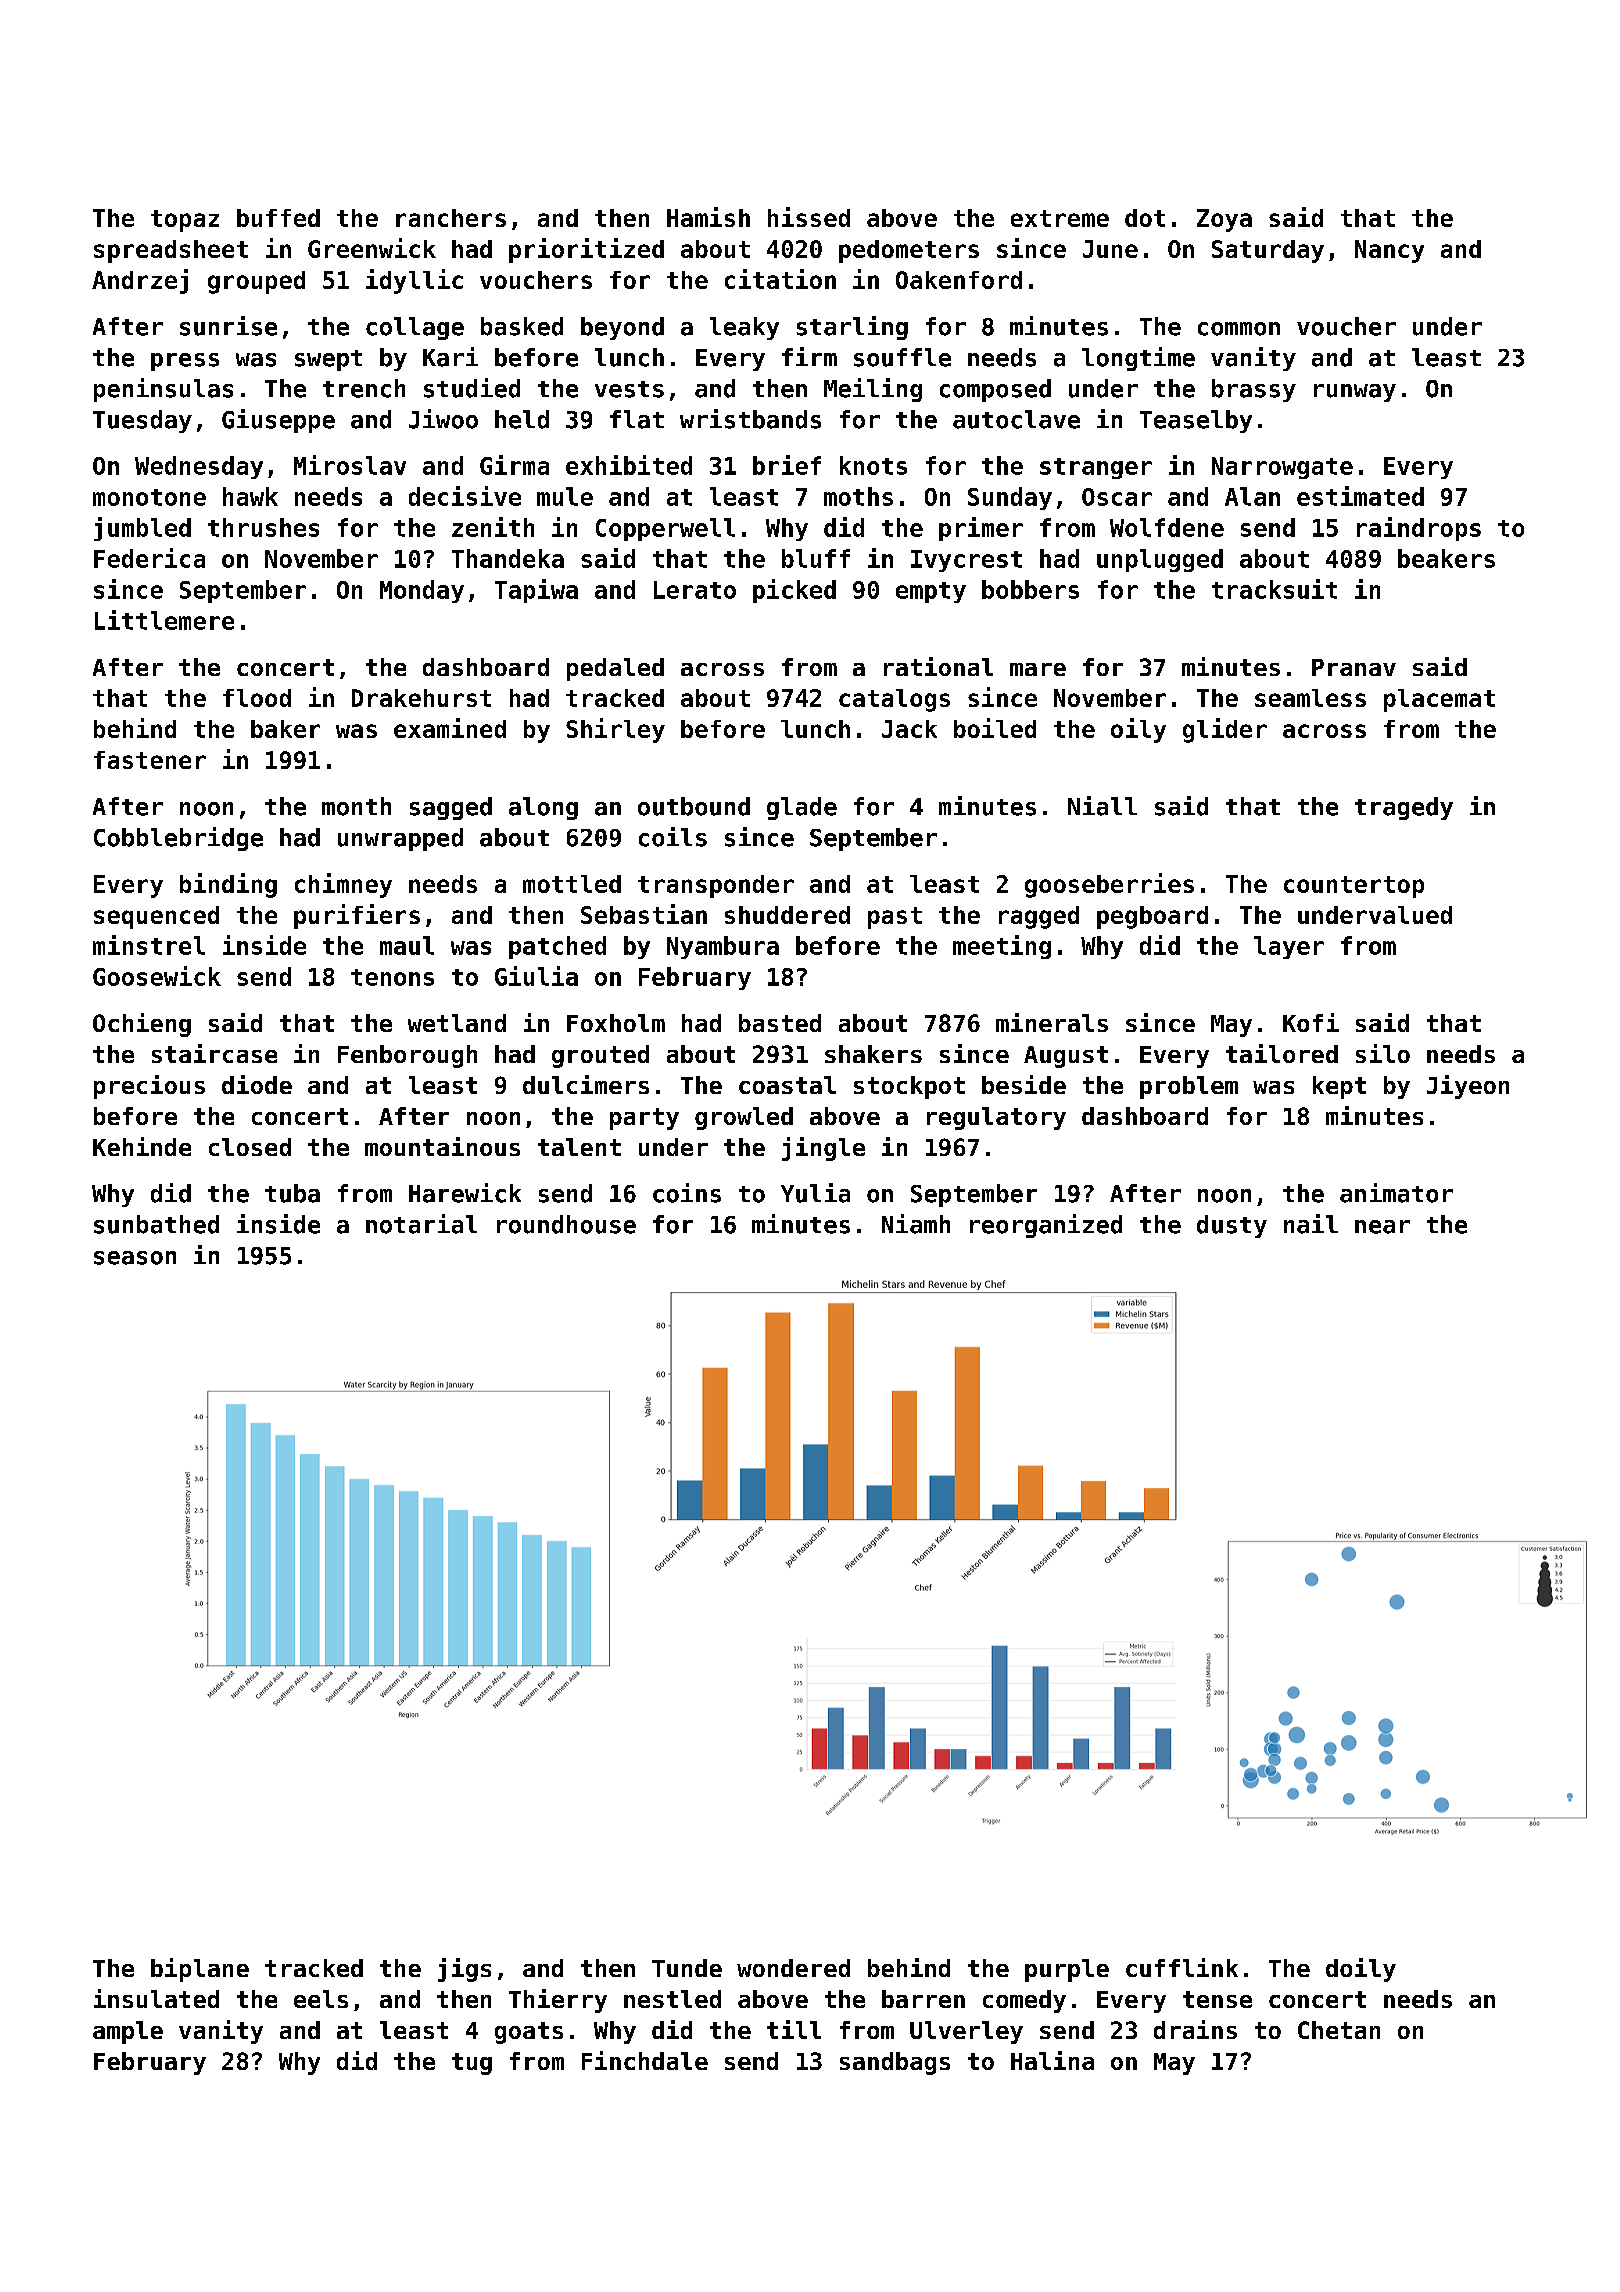 This image has height=2292, width=1620. What do you see at coordinates (916, 1224) in the image?
I see `Niamh` at bounding box center [916, 1224].
